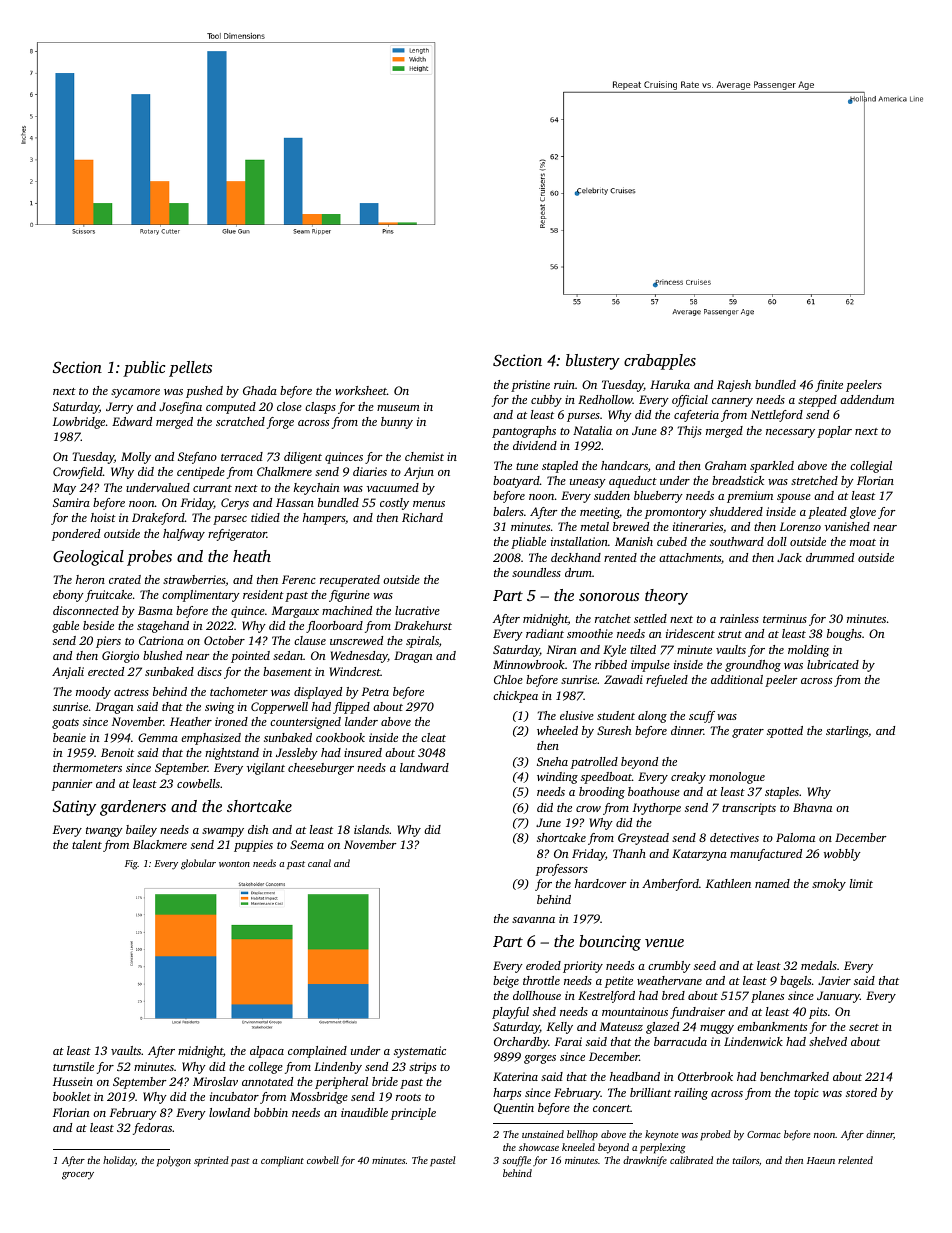 This document has height=1233, width=952. I want to click on worksheet, so click(361, 390).
